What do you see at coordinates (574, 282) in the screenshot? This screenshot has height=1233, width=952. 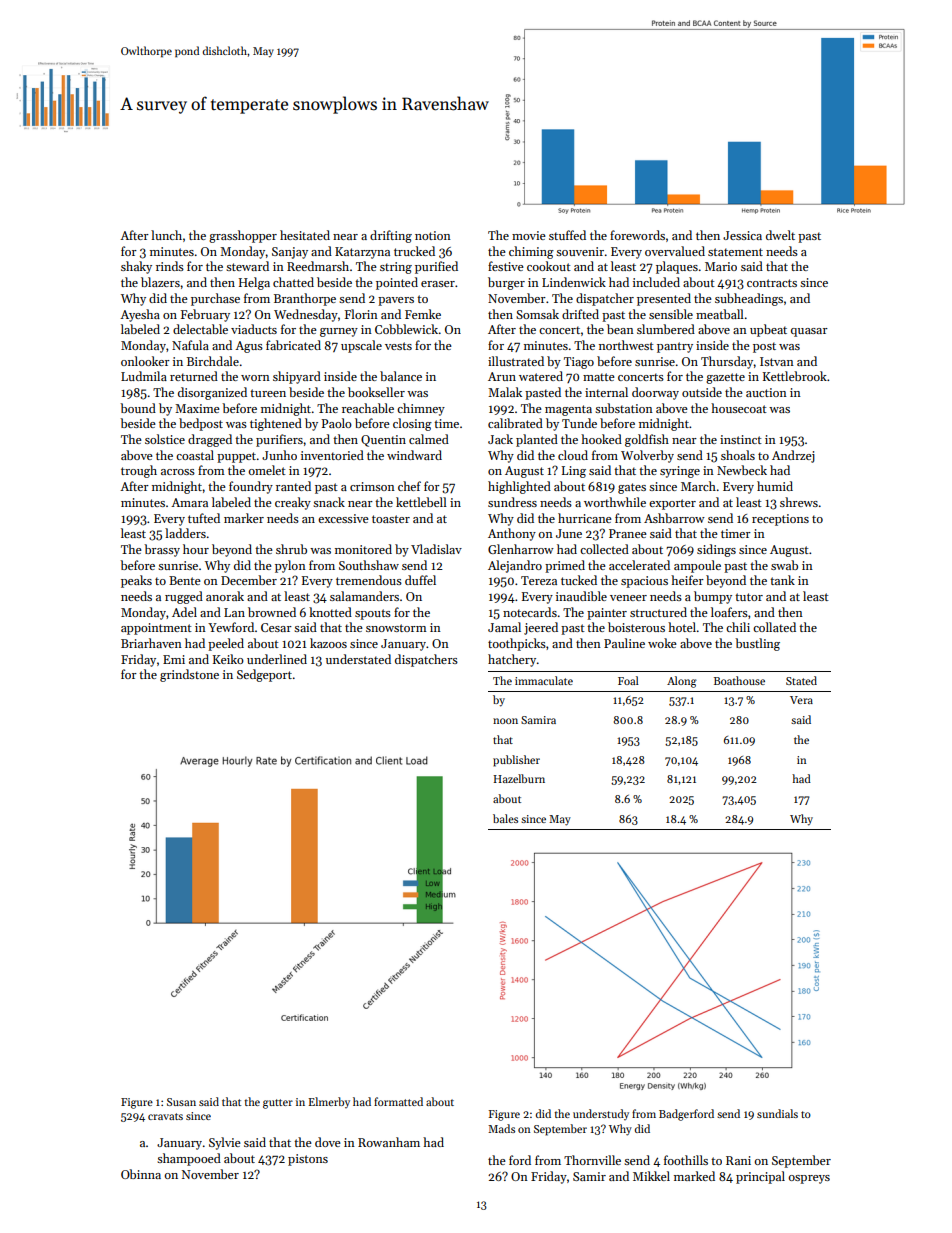 I see `Lindenwick` at bounding box center [574, 282].
